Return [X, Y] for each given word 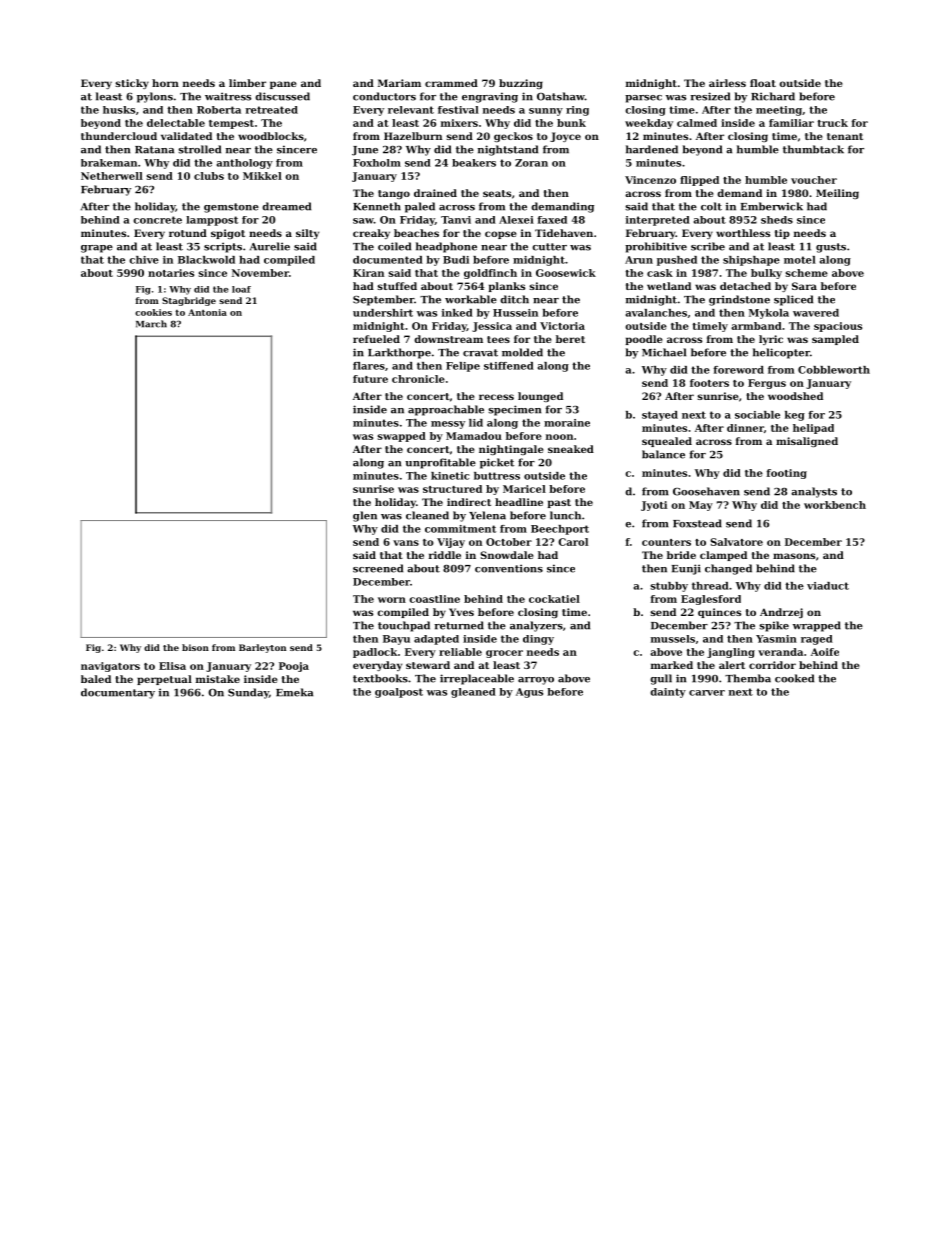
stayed [660, 416]
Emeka [294, 692]
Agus [529, 693]
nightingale [511, 450]
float [763, 83]
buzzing [521, 84]
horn [165, 83]
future [370, 379]
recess [496, 397]
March [151, 324]
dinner [745, 428]
